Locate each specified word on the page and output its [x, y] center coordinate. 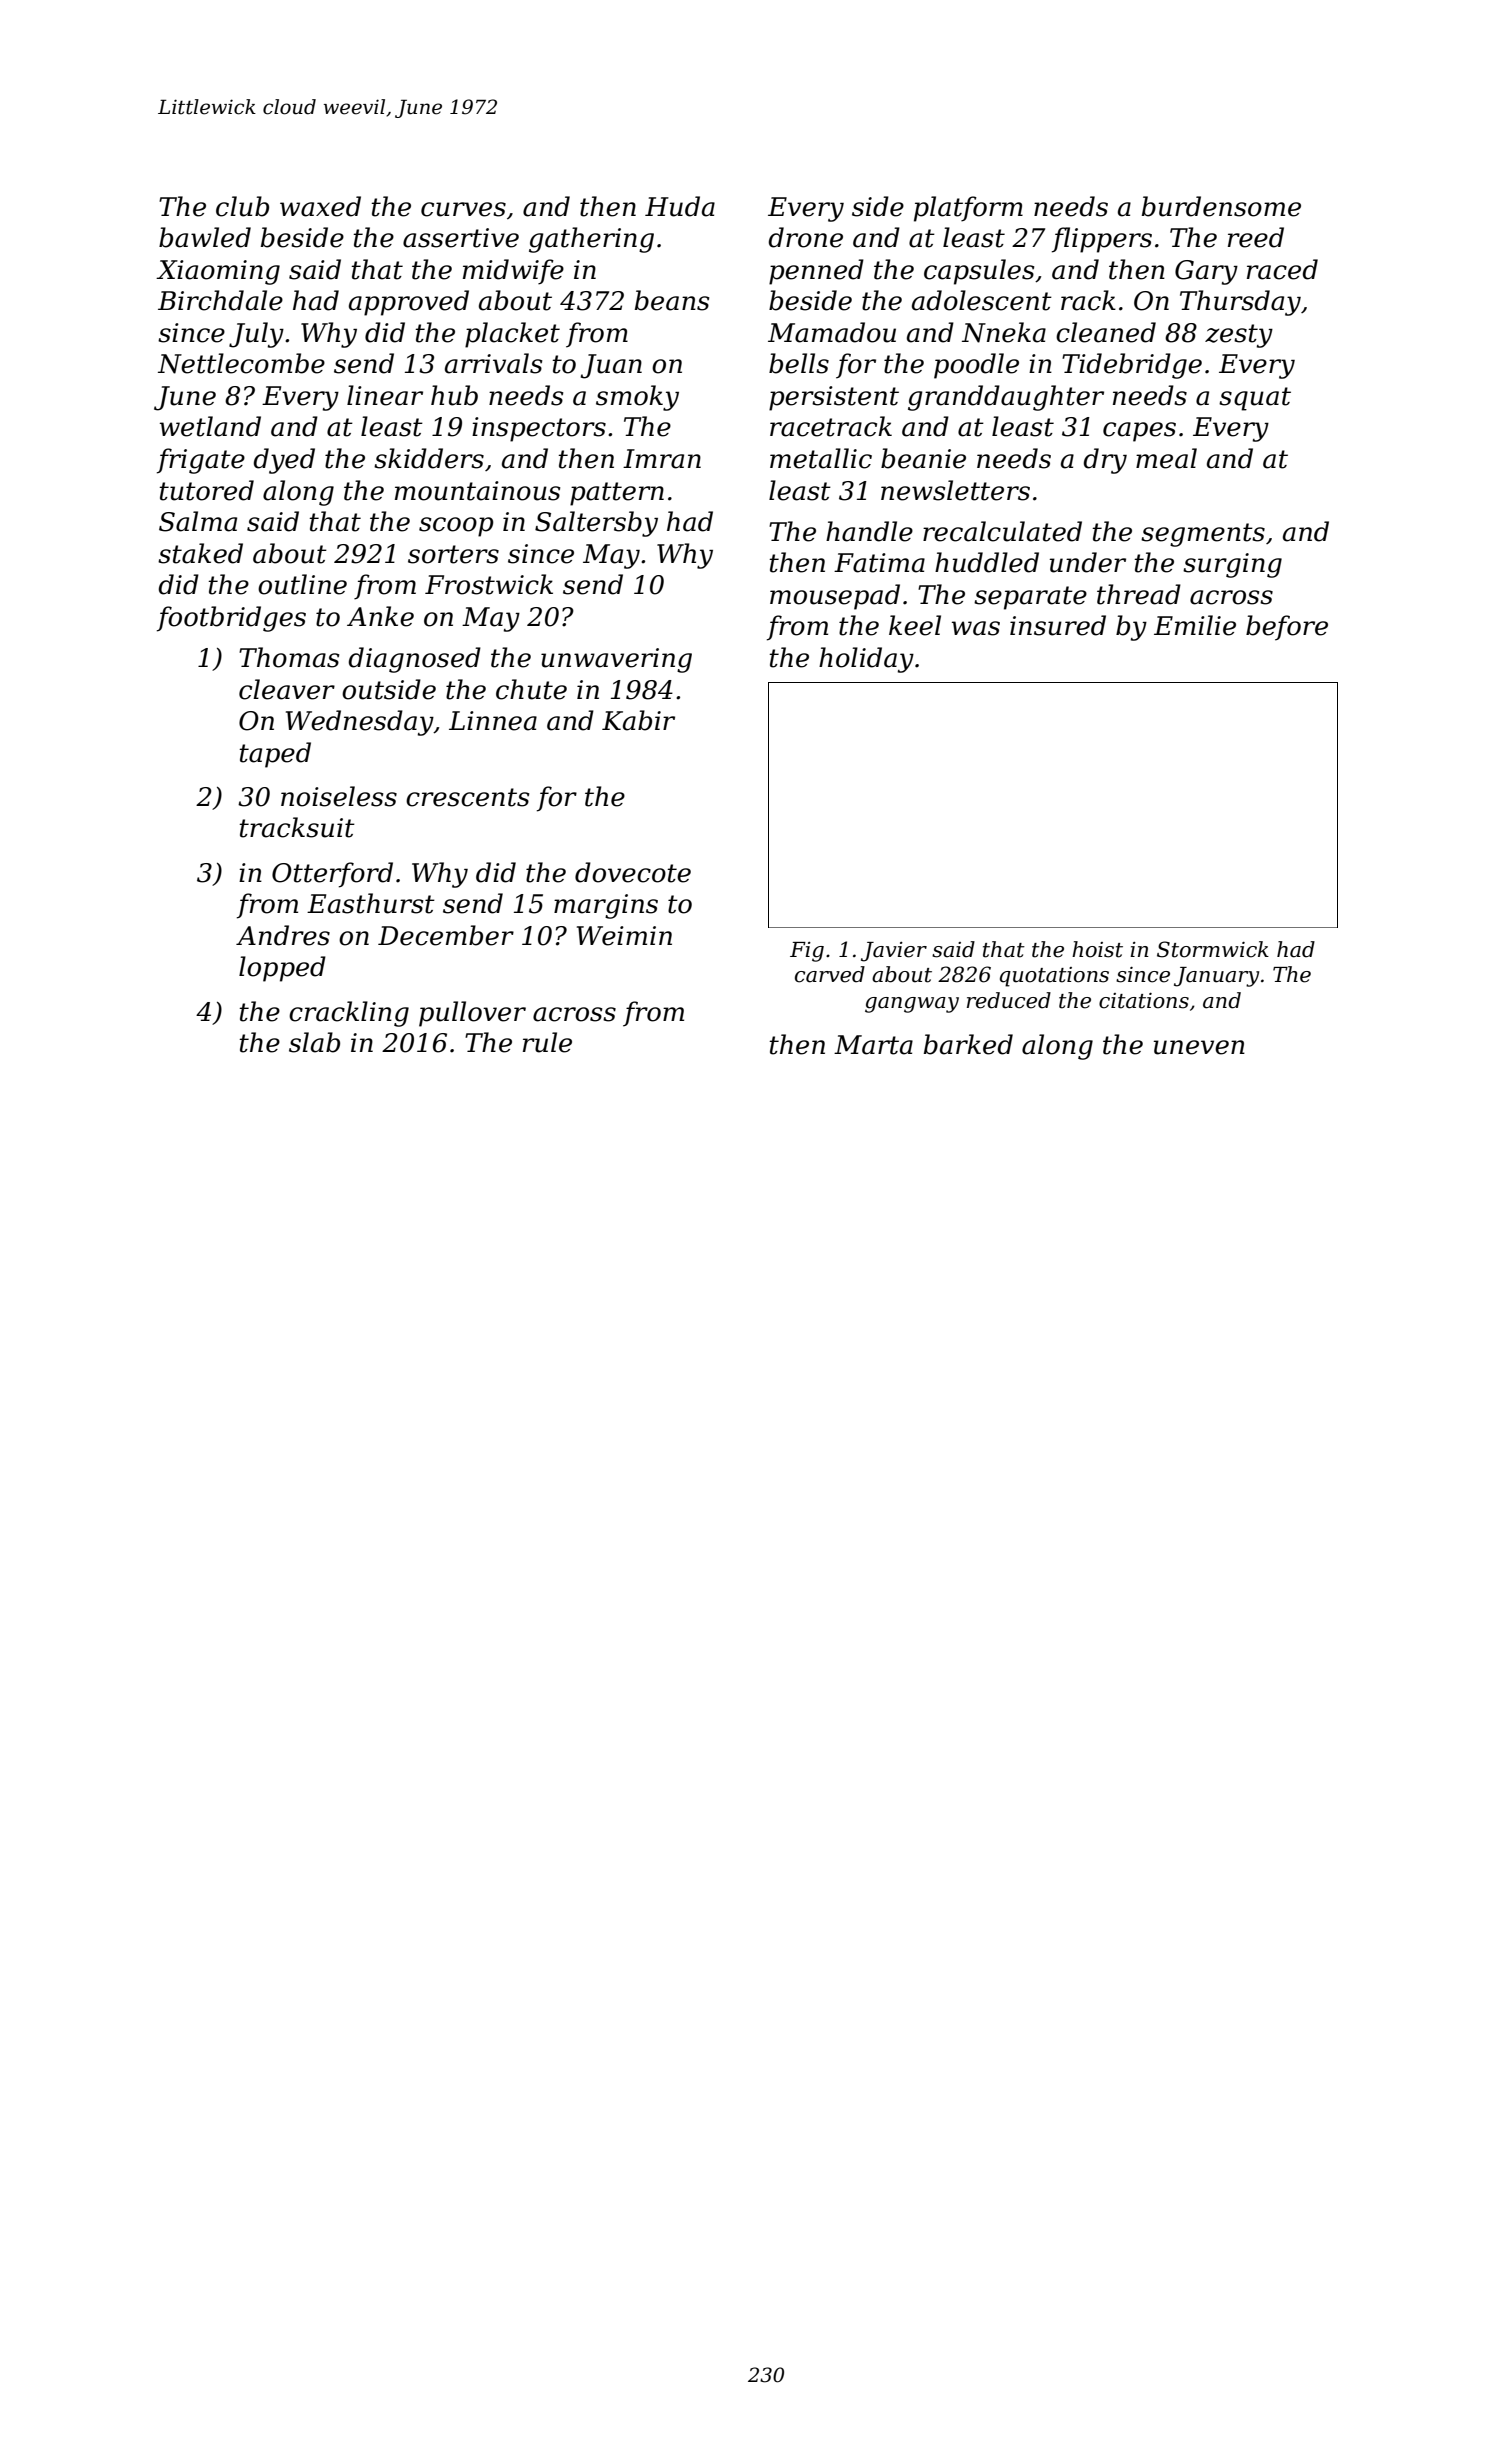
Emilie [1195, 625]
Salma [198, 521]
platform [968, 209]
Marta [873, 1045]
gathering [591, 240]
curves [463, 209]
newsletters [955, 490]
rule [547, 1042]
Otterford [332, 875]
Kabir [638, 720]
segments [1203, 535]
